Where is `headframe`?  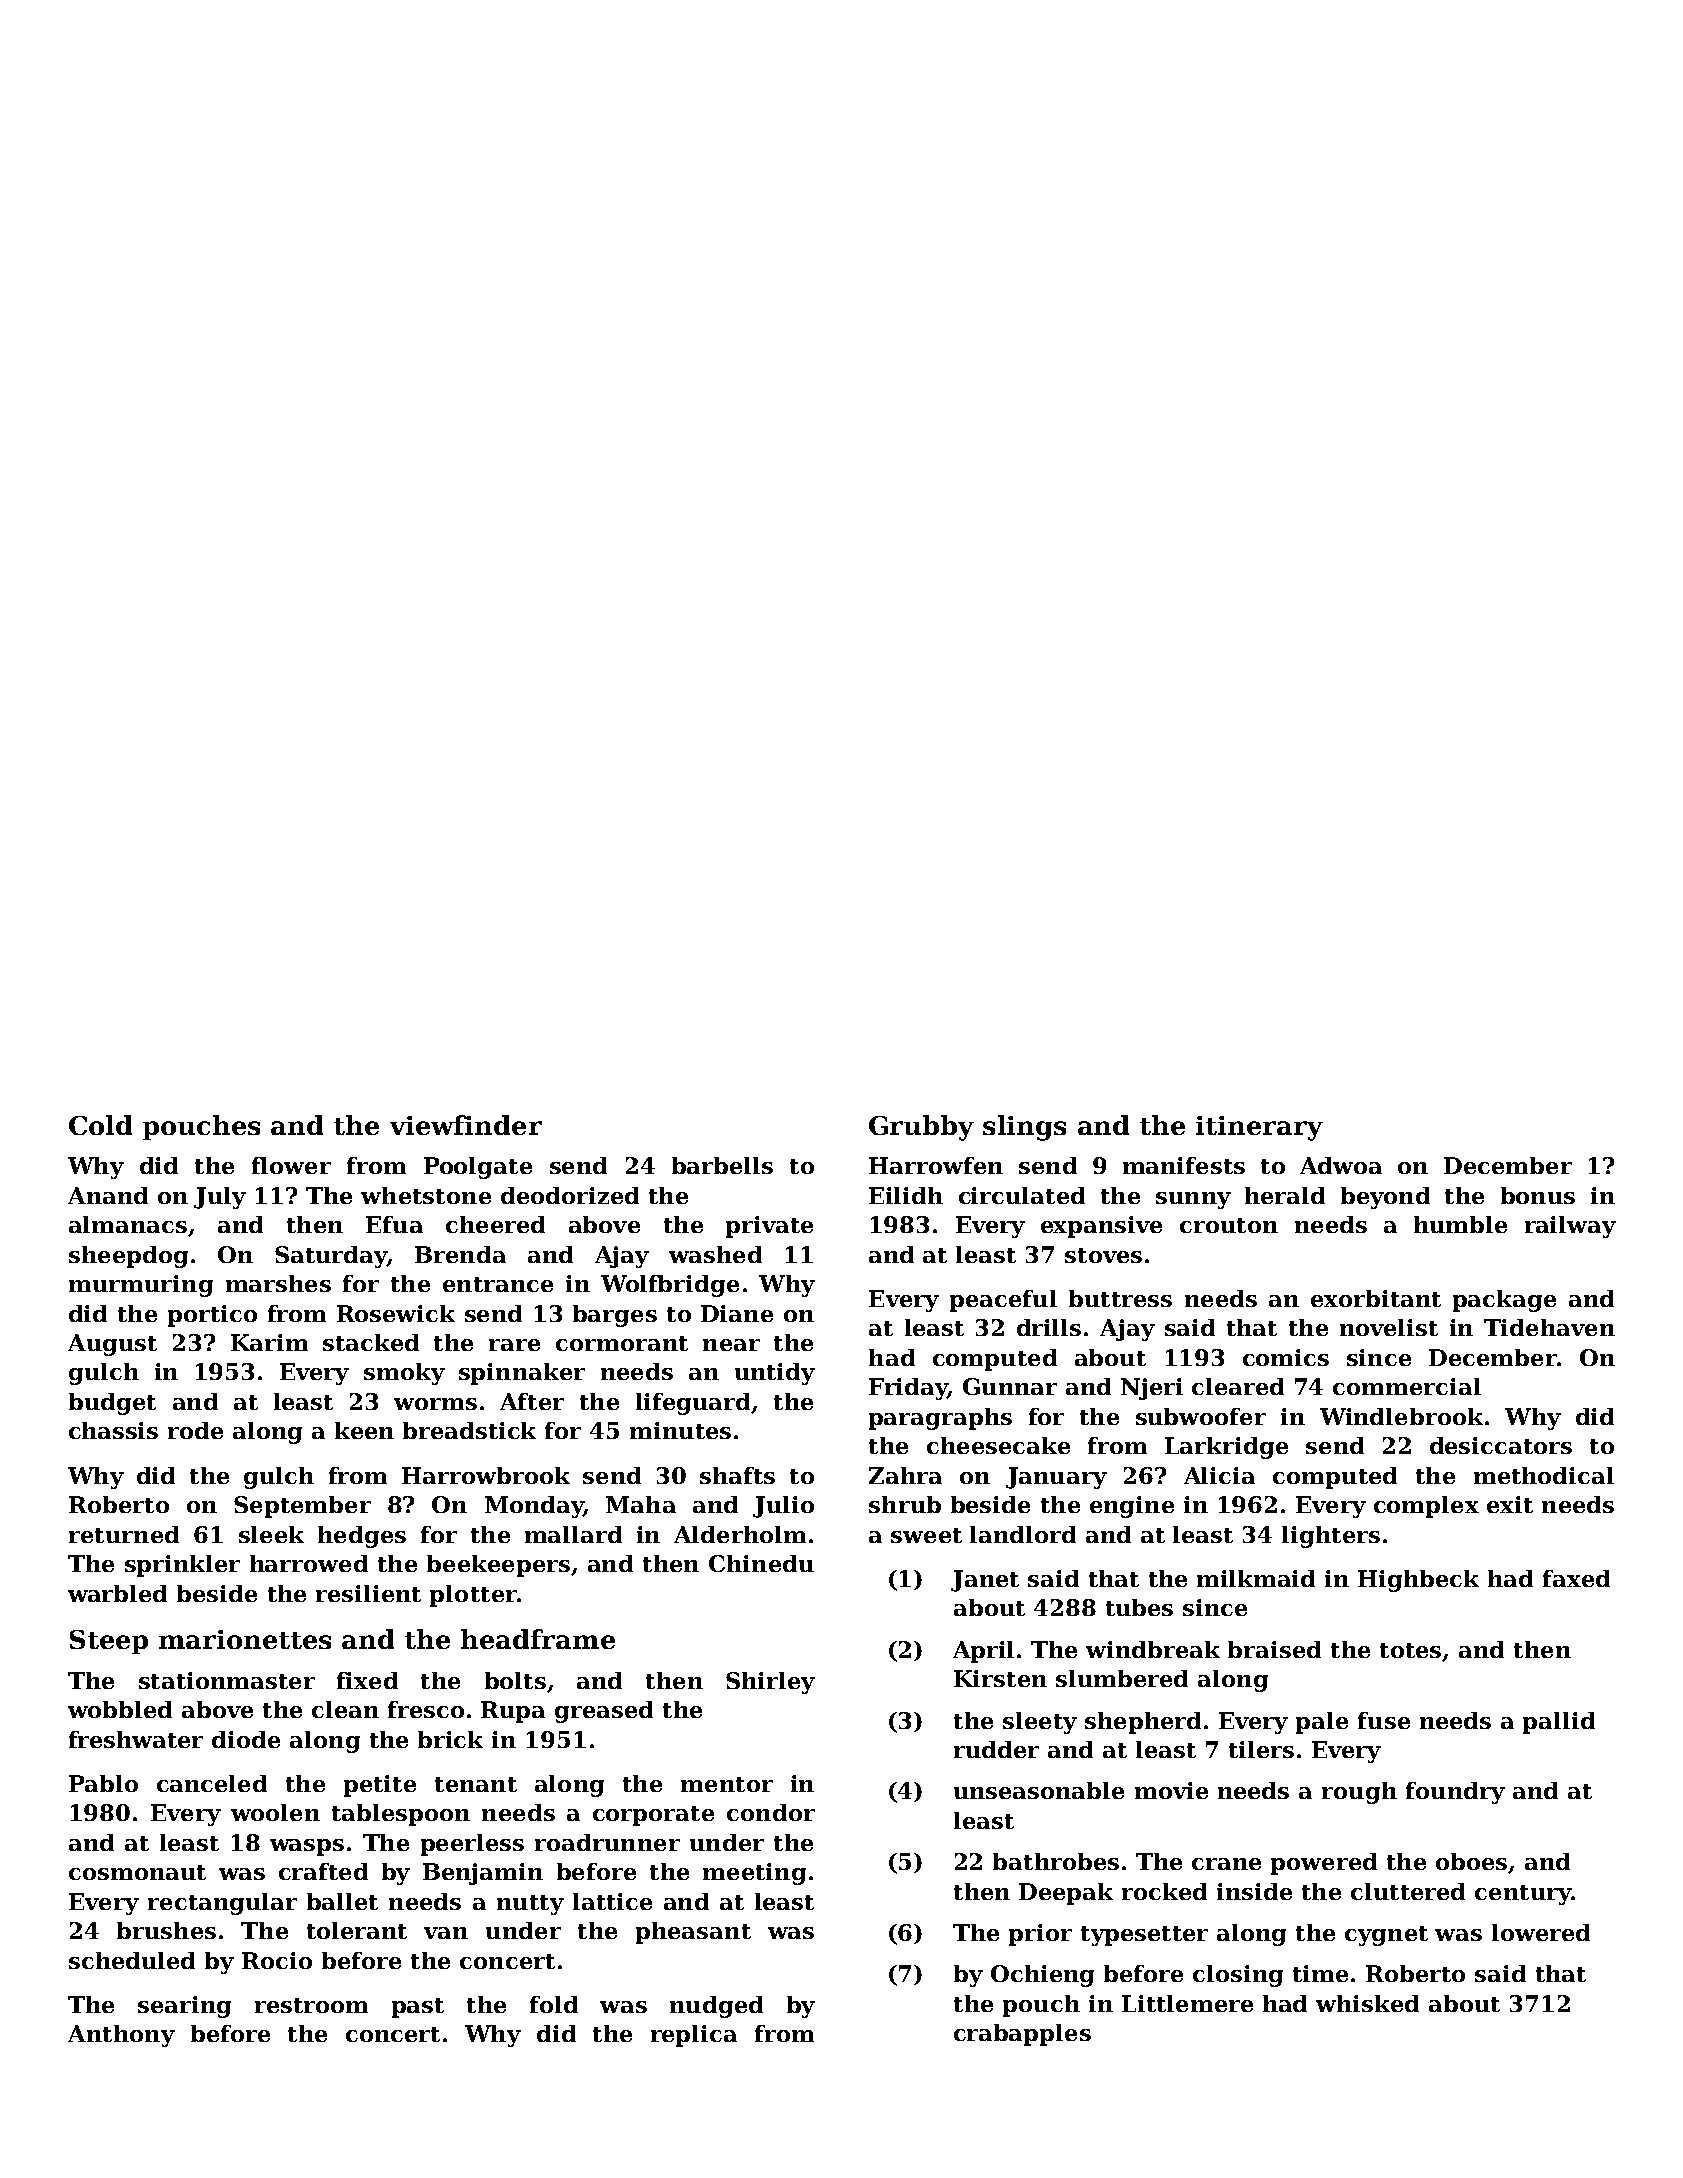 headframe is located at coordinates (538, 1639).
